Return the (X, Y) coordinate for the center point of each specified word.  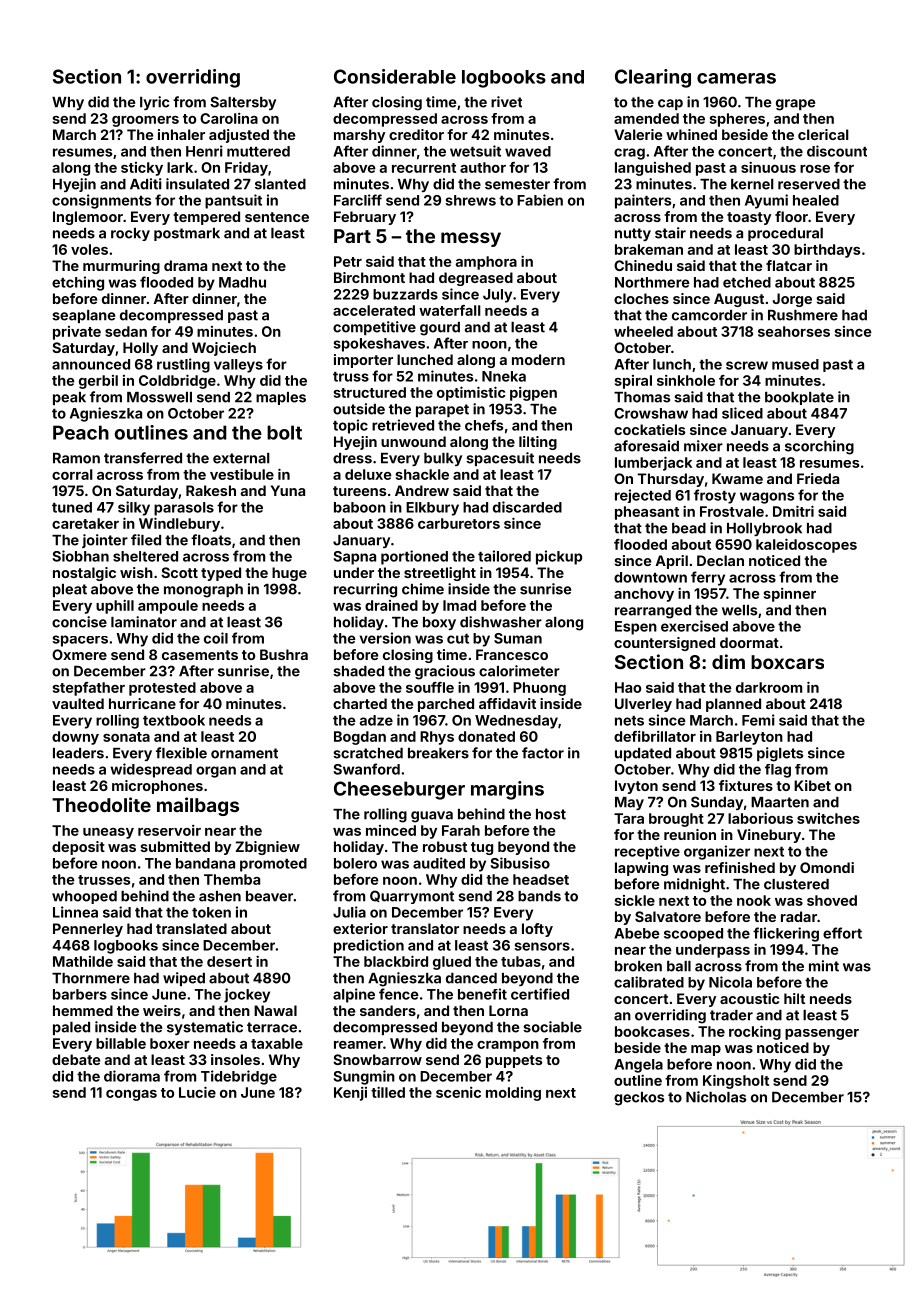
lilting (538, 443)
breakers (438, 753)
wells (739, 610)
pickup (559, 557)
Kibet (812, 785)
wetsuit (475, 151)
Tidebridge (239, 1077)
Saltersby (243, 103)
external (241, 458)
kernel (752, 184)
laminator (144, 622)
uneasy (108, 833)
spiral (633, 382)
